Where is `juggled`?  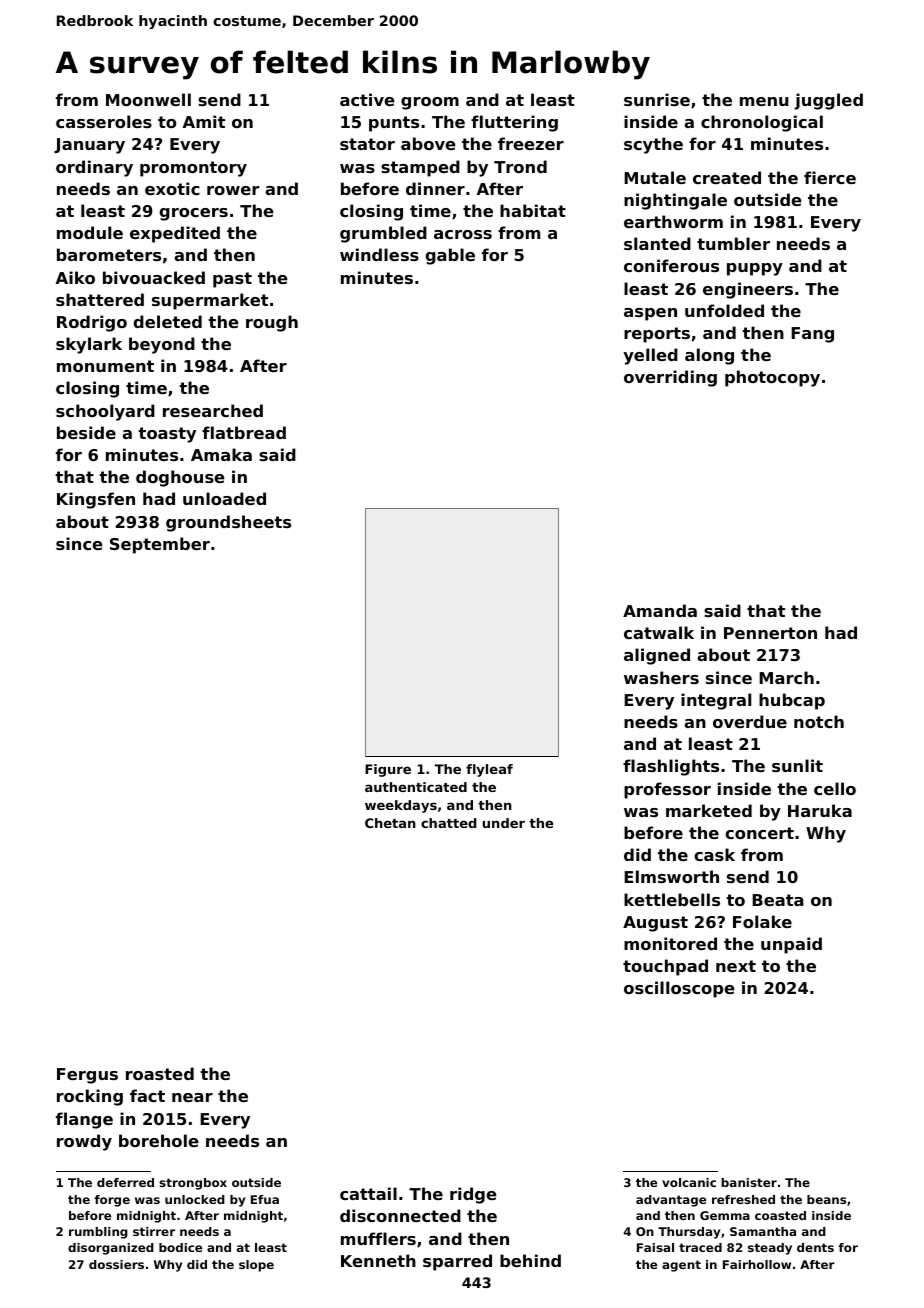 juggled is located at coordinates (828, 101).
